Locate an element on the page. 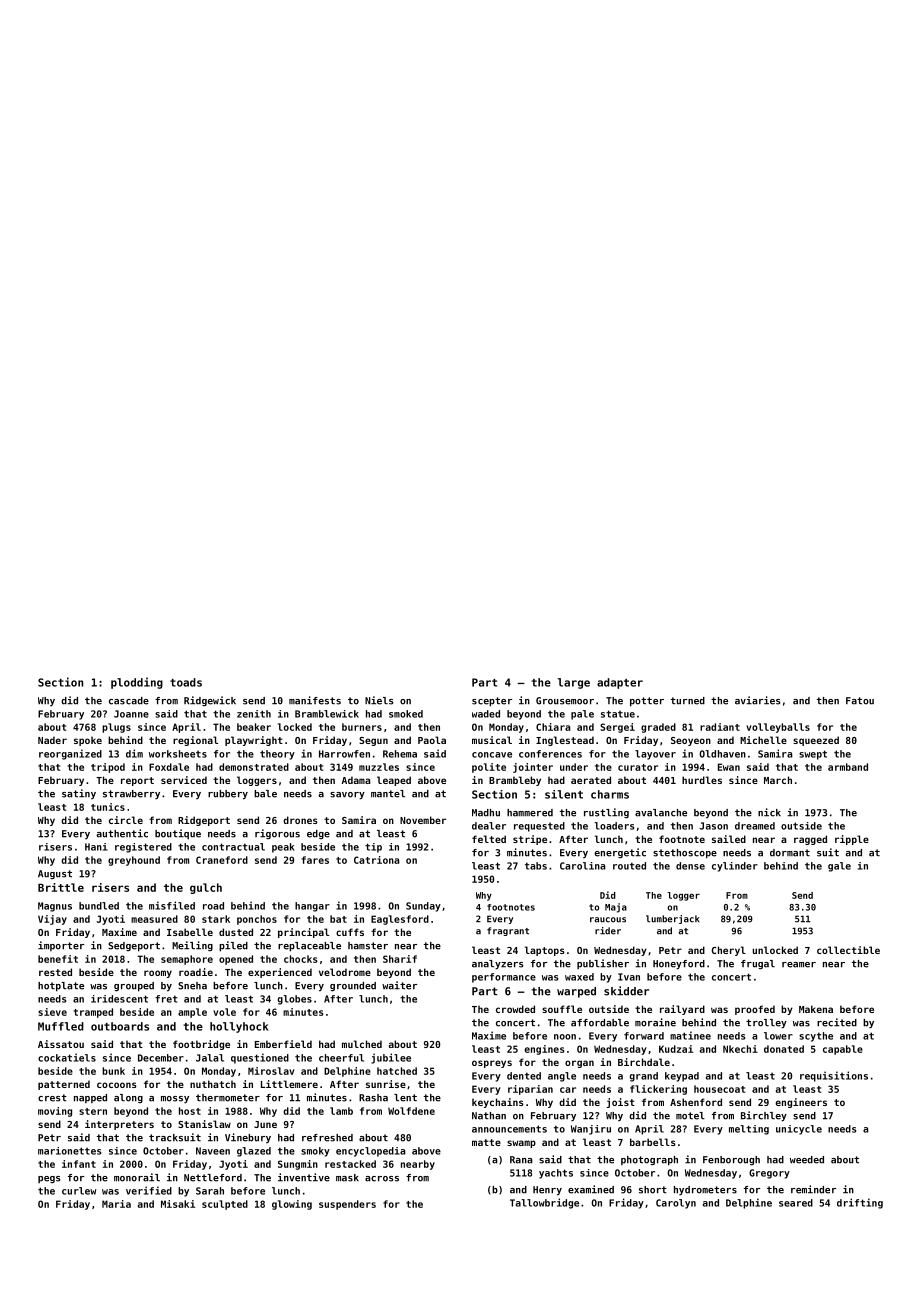 This page has height=1308, width=924. waded is located at coordinates (486, 714).
